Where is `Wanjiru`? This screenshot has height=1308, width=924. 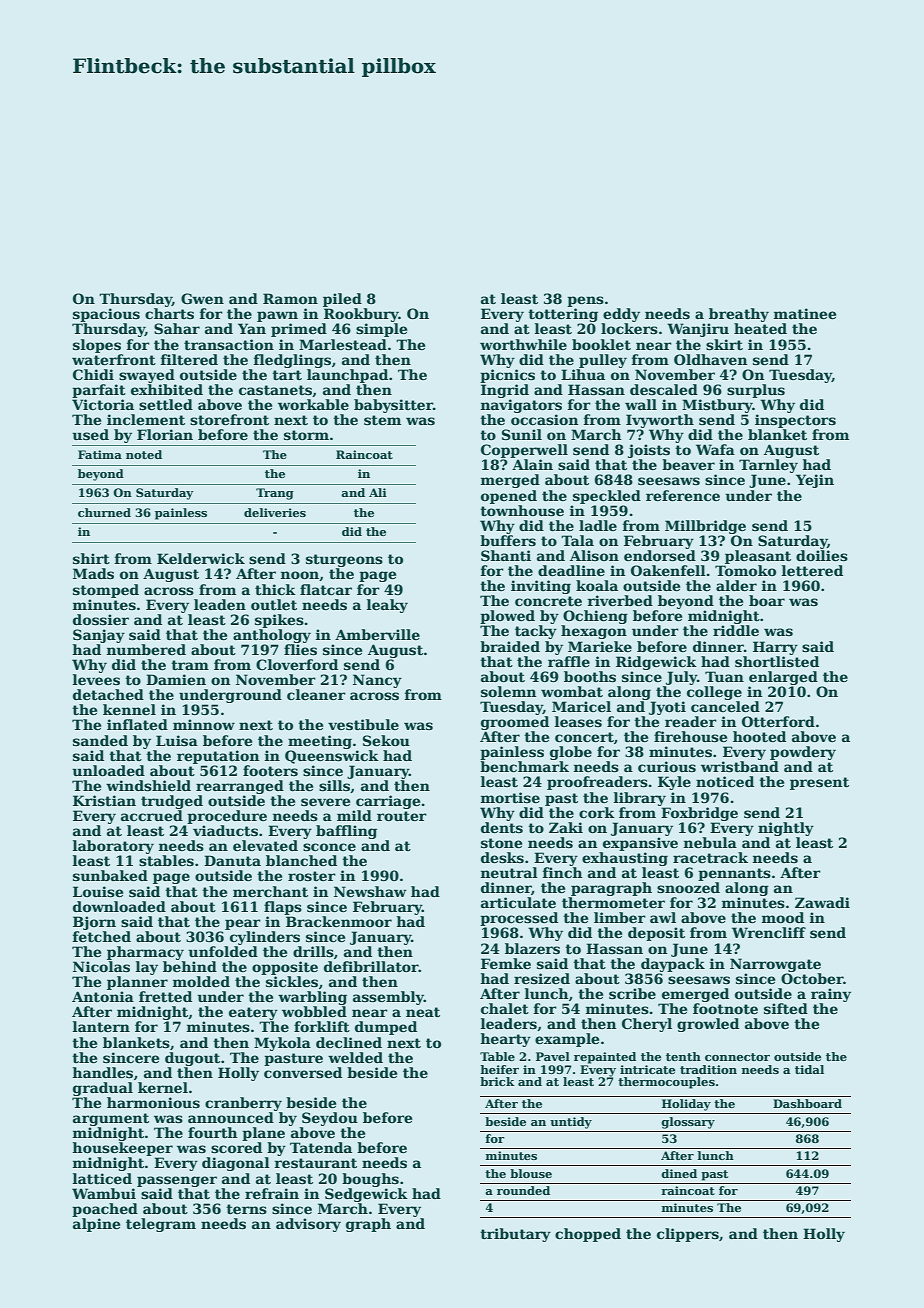
Wanjiru is located at coordinates (698, 330).
